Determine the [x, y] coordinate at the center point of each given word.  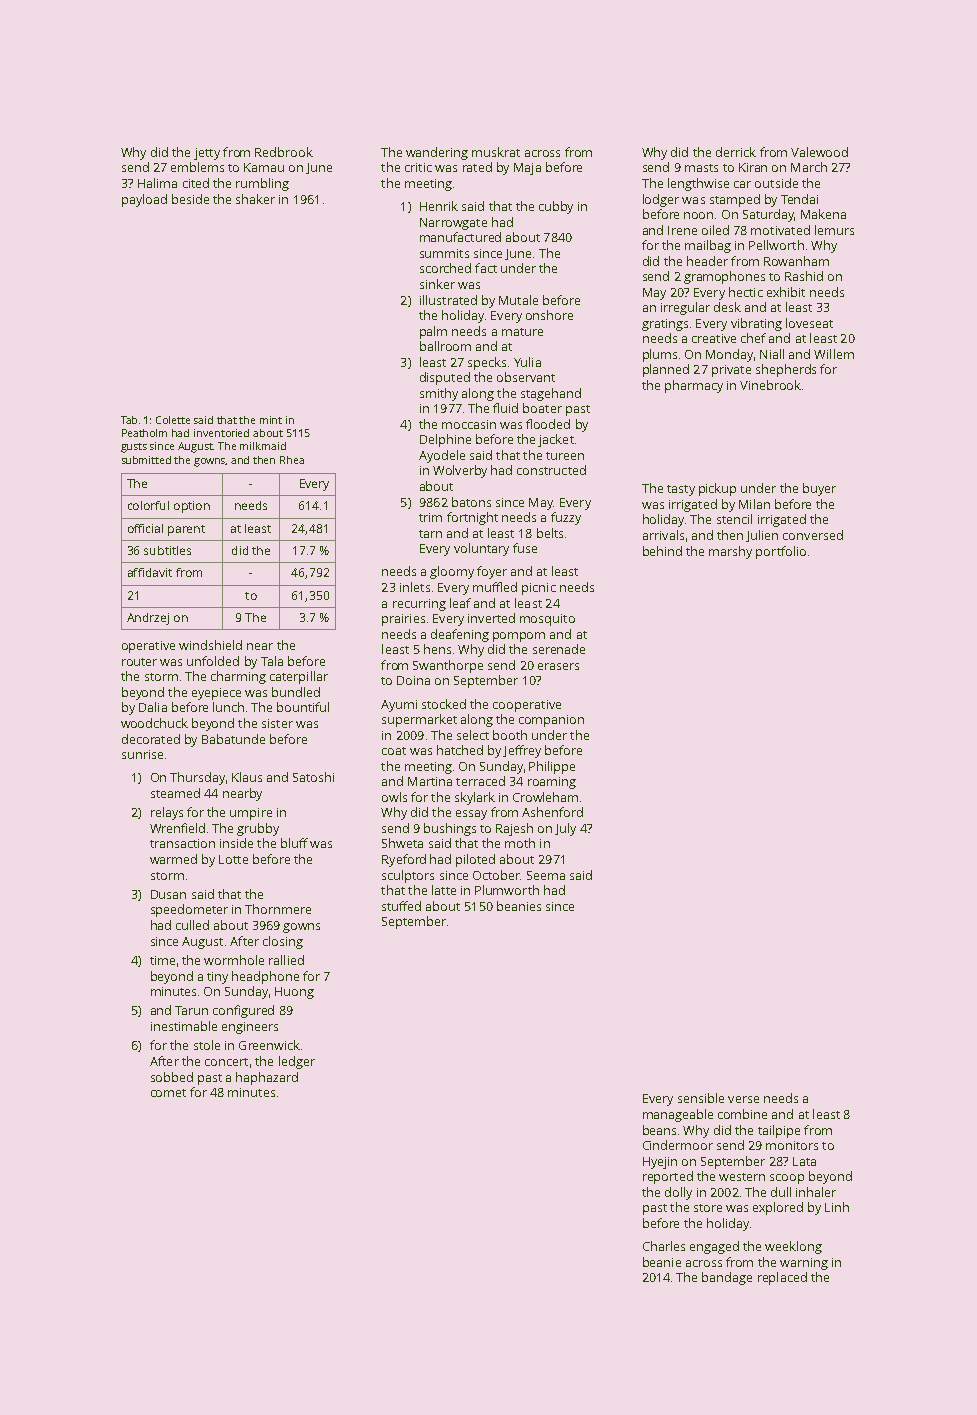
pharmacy [694, 386]
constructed [551, 470]
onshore [549, 315]
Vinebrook [770, 385]
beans [659, 1130]
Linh [837, 1207]
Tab [129, 420]
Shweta [402, 843]
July [565, 829]
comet [168, 1093]
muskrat [496, 152]
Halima [157, 183]
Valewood [819, 152]
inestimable [184, 1026]
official [145, 528]
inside [236, 843]
